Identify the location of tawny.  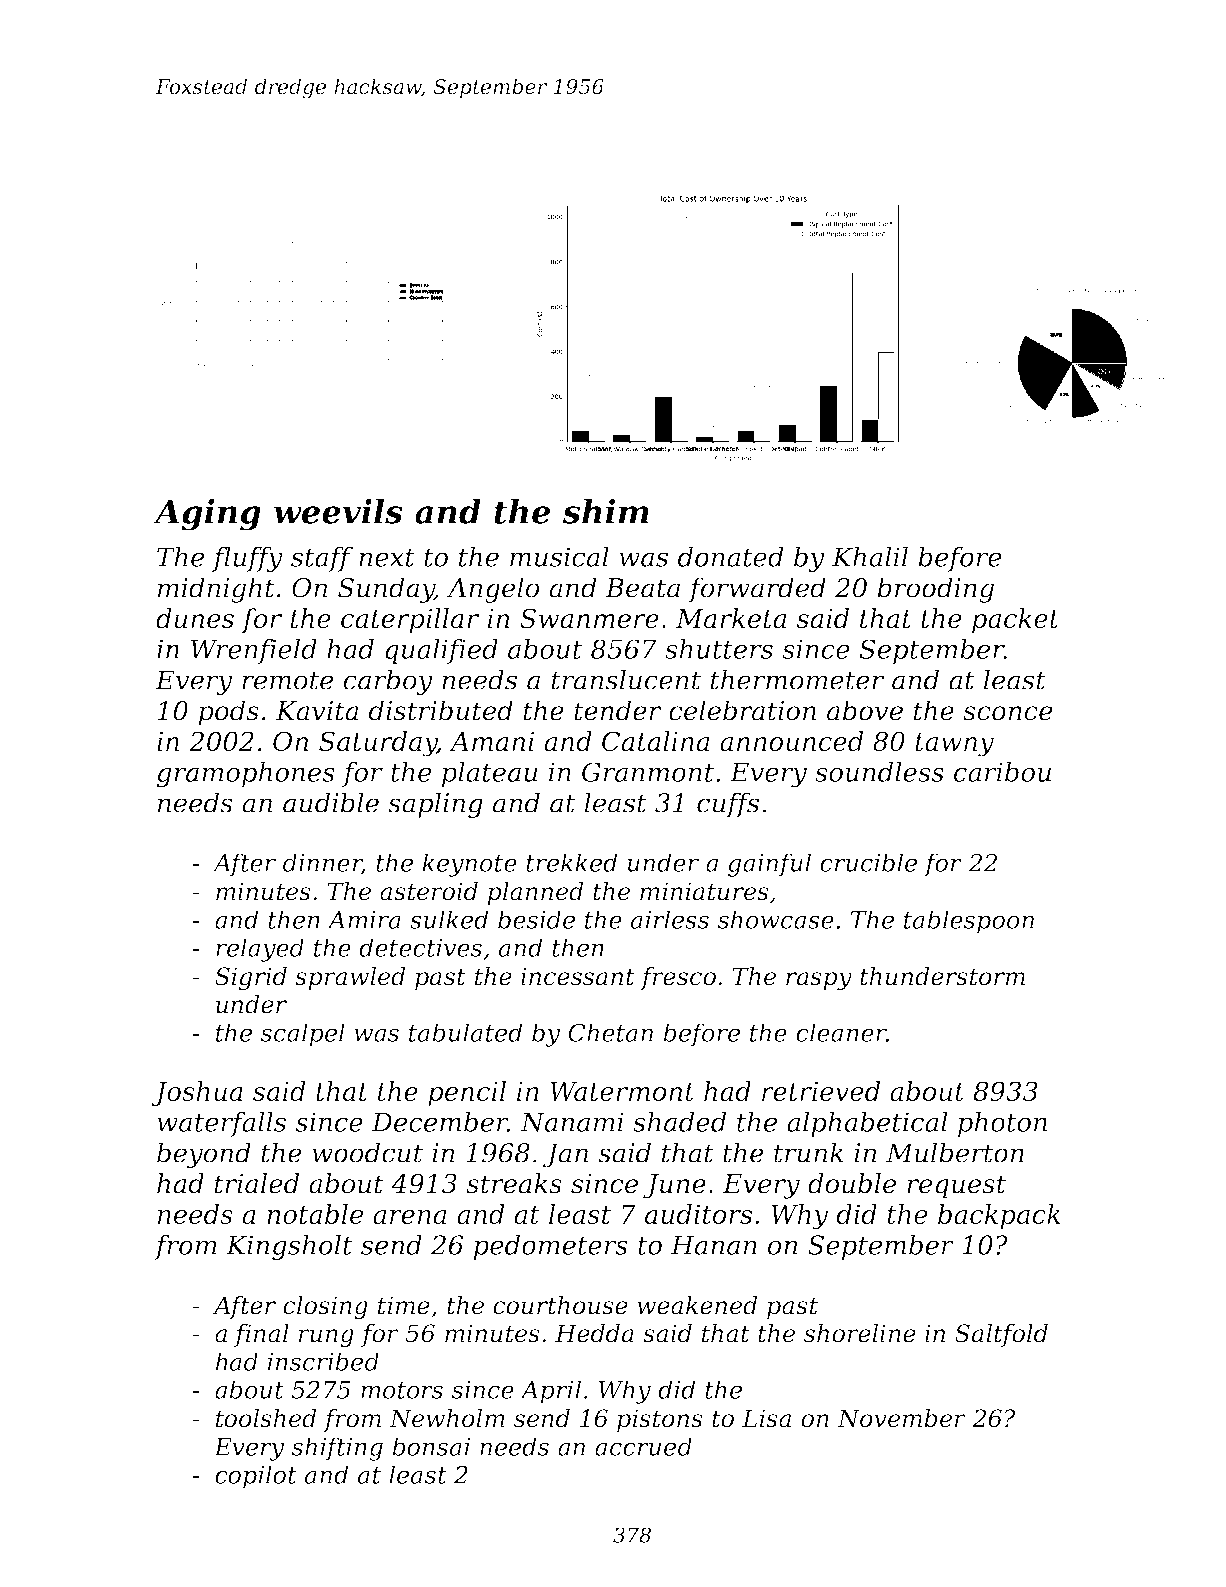
(954, 745).
